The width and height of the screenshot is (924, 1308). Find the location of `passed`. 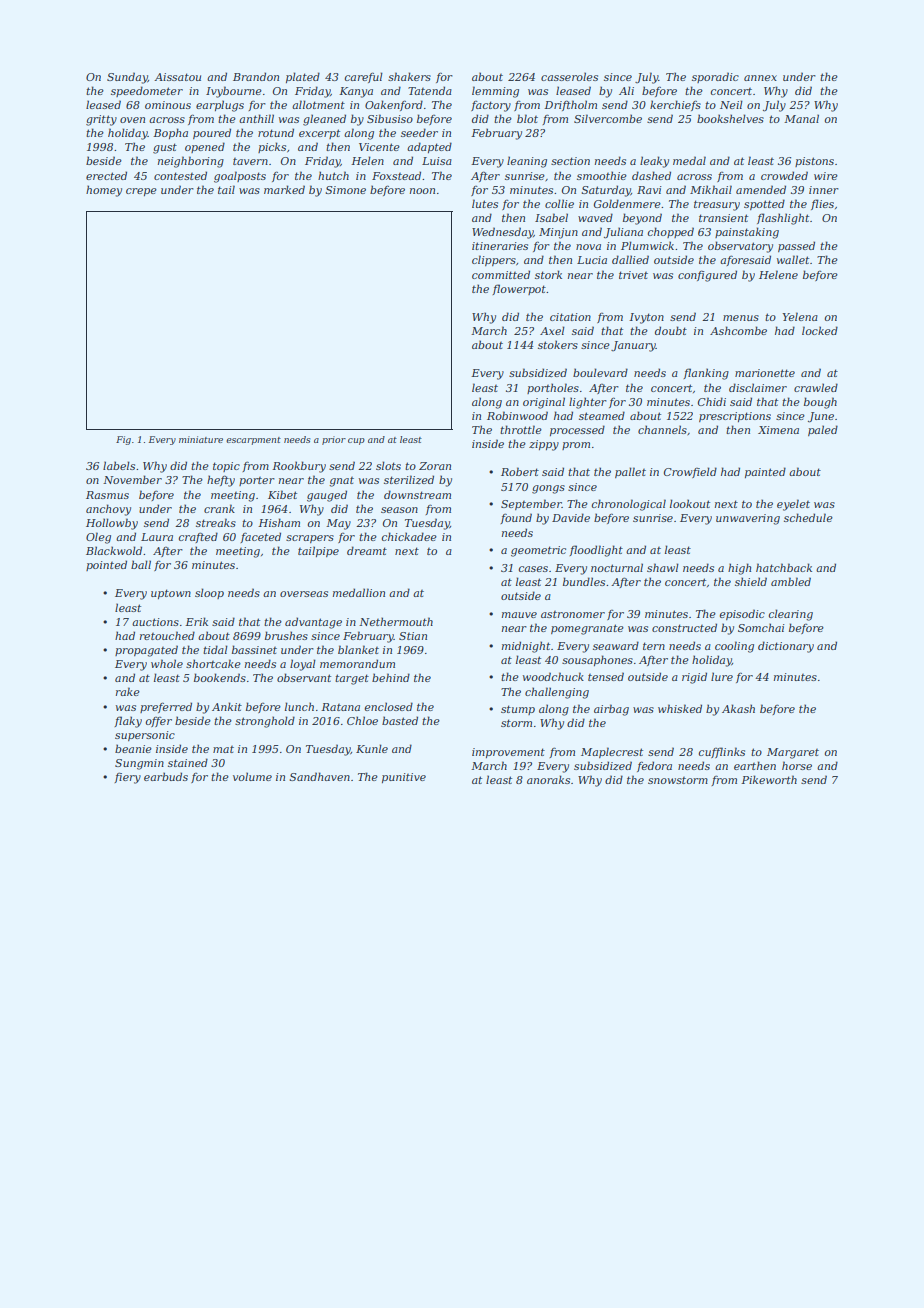

passed is located at coordinates (796, 246).
